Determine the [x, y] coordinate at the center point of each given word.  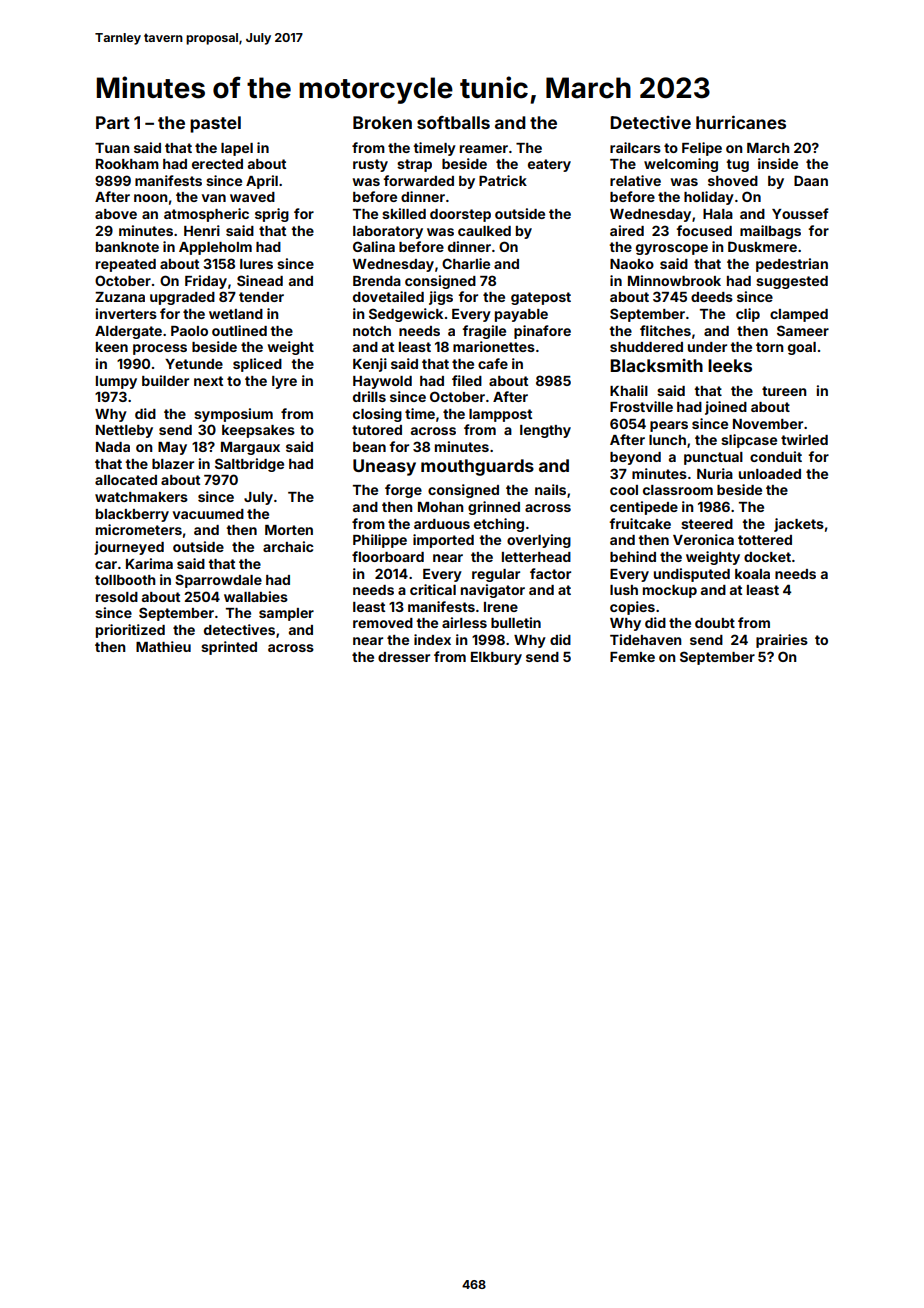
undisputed [692, 575]
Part [113, 122]
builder [165, 380]
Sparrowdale [218, 581]
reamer [484, 149]
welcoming [681, 165]
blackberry [132, 515]
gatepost [541, 298]
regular [496, 575]
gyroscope [672, 249]
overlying [539, 541]
